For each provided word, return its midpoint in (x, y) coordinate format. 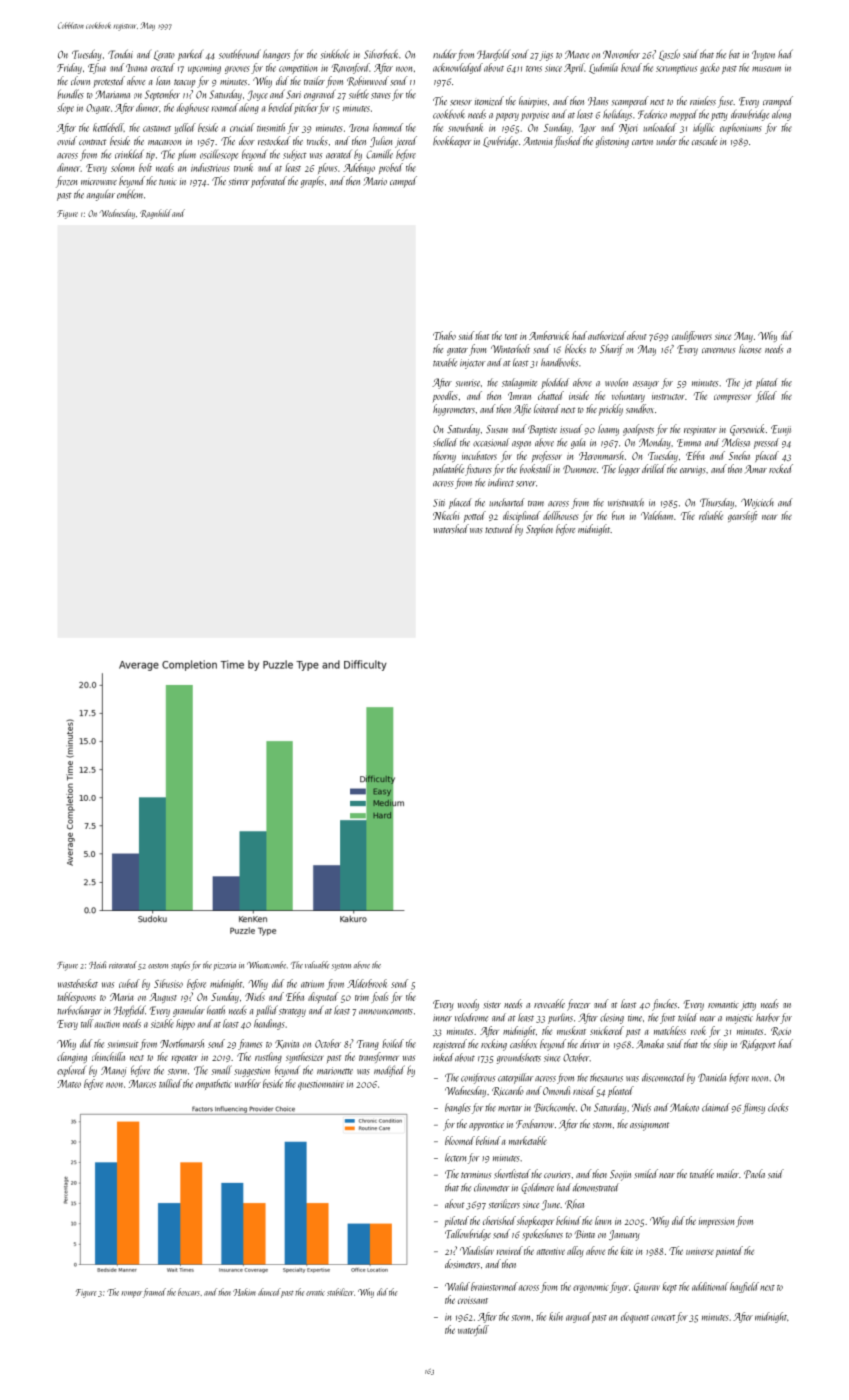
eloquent (635, 1317)
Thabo (444, 335)
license (750, 349)
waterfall (473, 1330)
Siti (439, 503)
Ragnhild (155, 214)
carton (642, 142)
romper (132, 1294)
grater (457, 351)
